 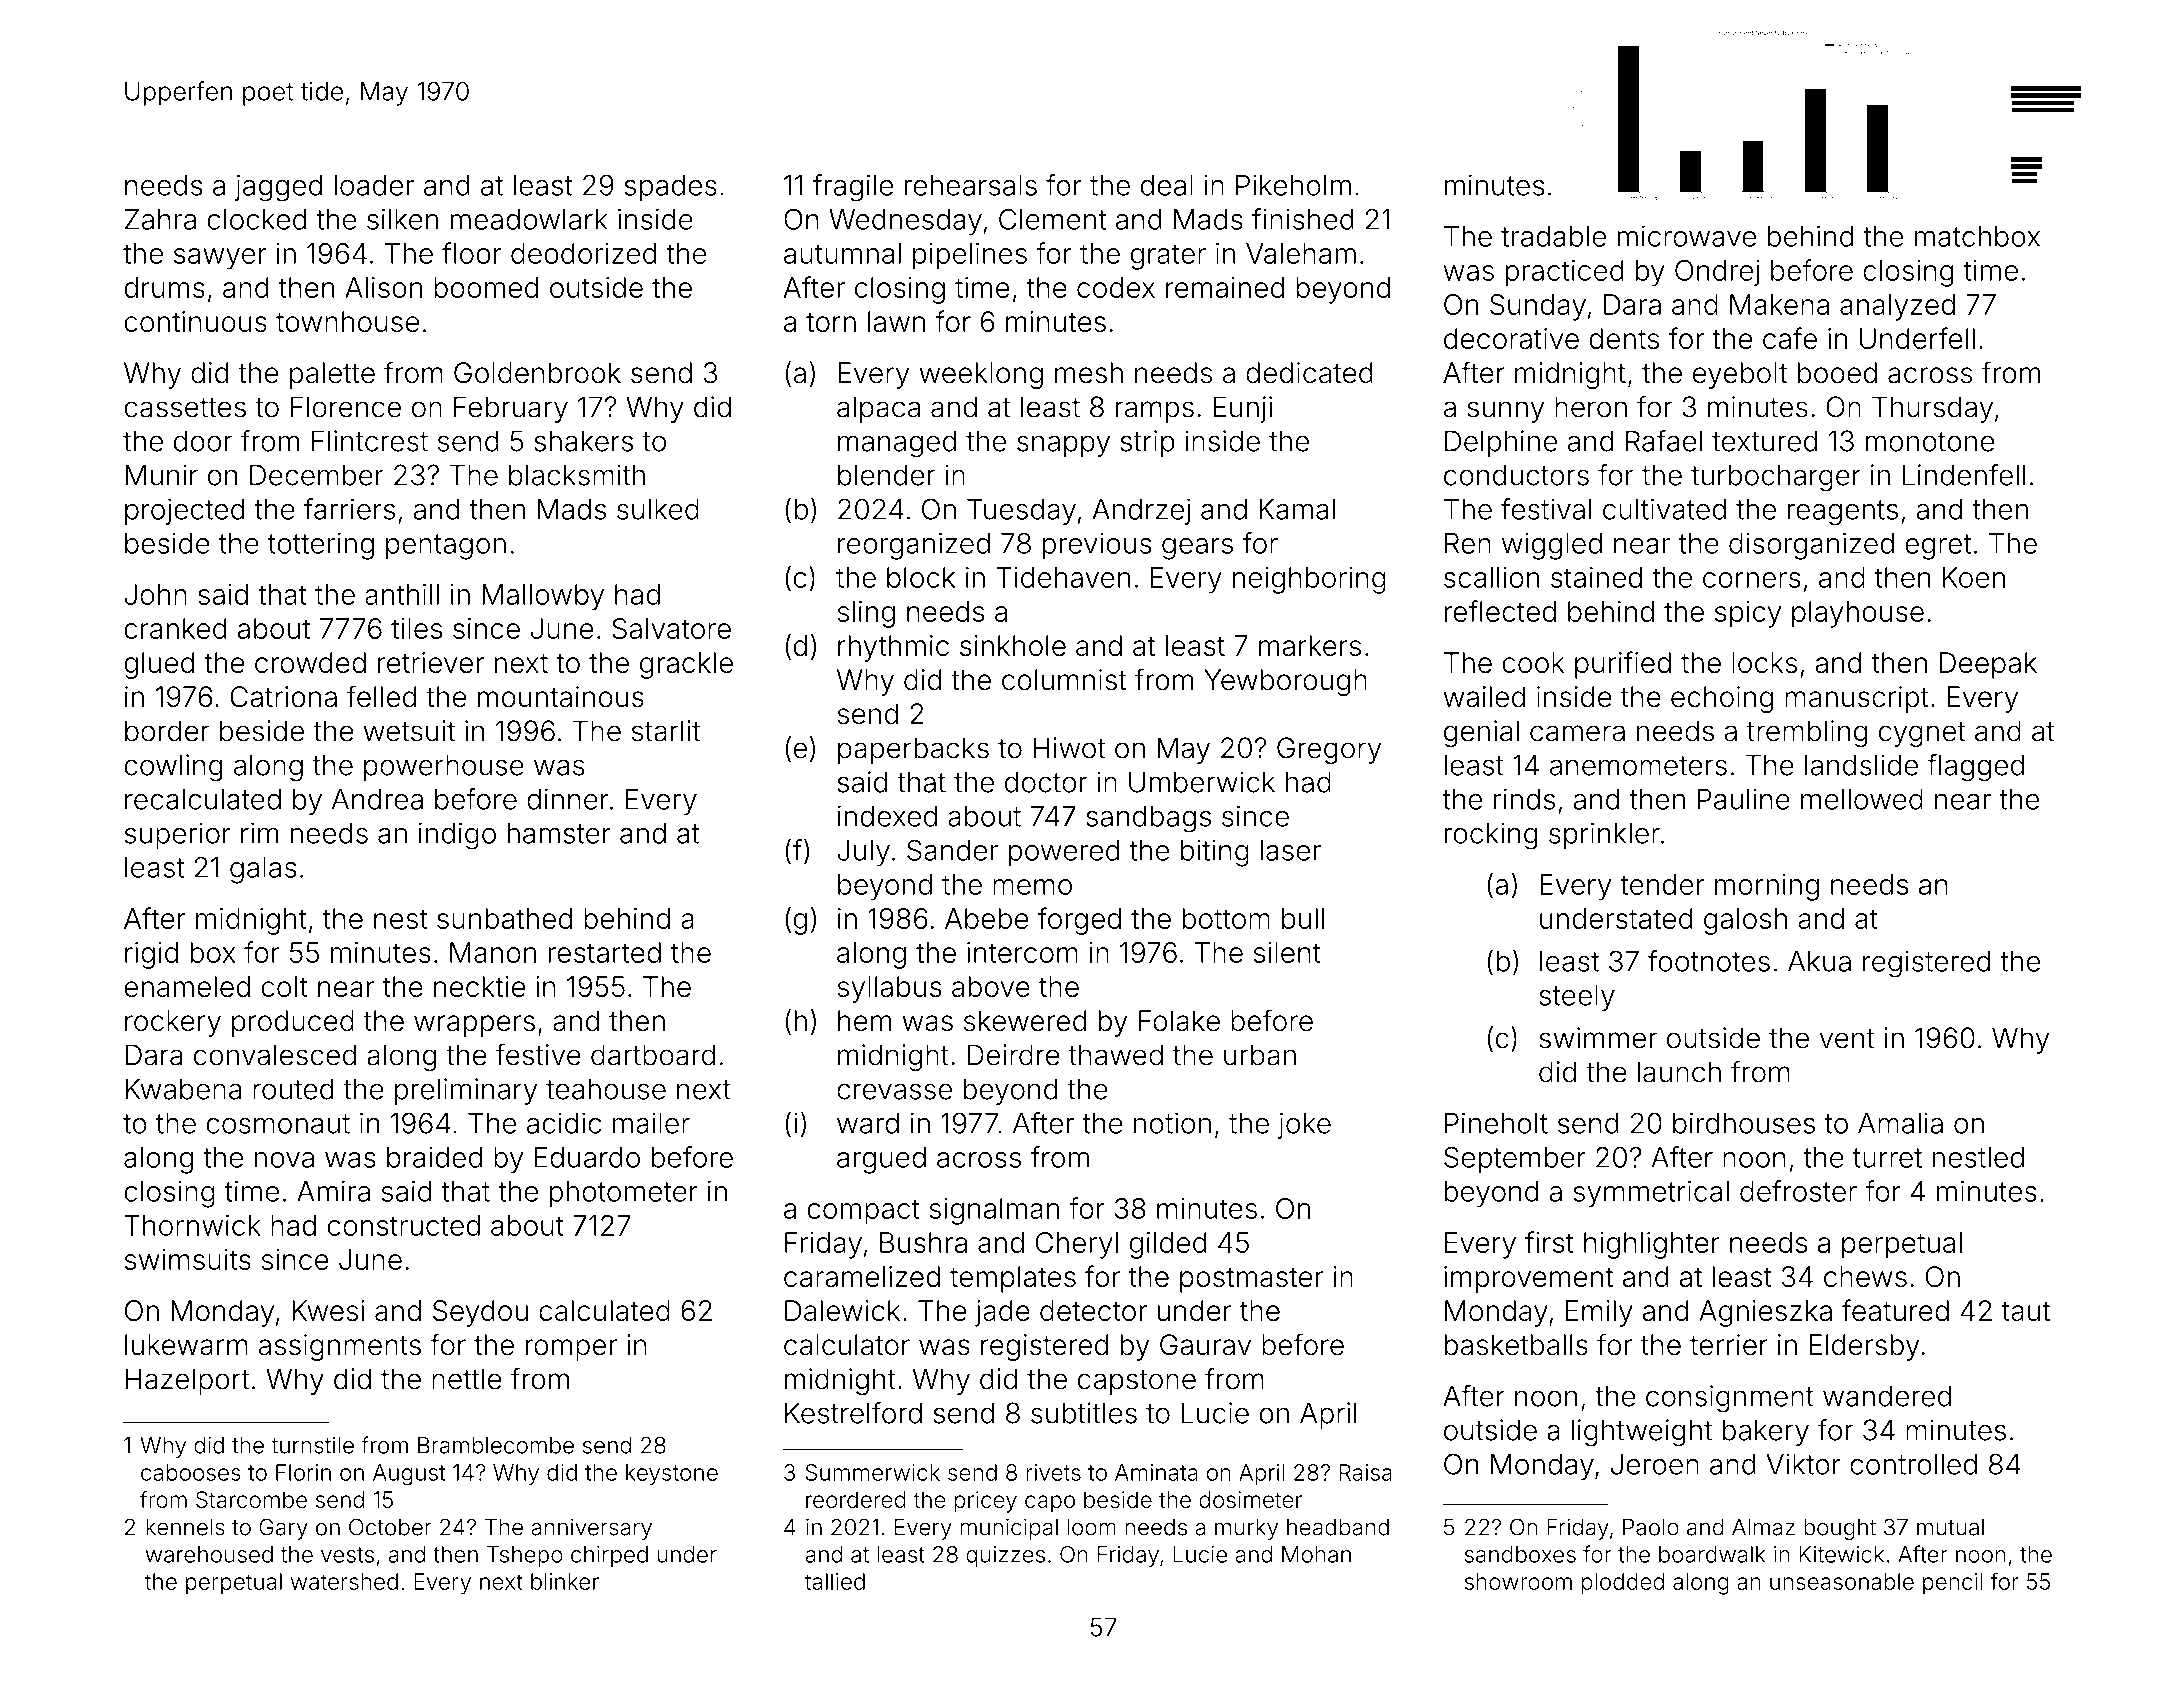 What do you see at coordinates (349, 509) in the screenshot?
I see `farriers` at bounding box center [349, 509].
